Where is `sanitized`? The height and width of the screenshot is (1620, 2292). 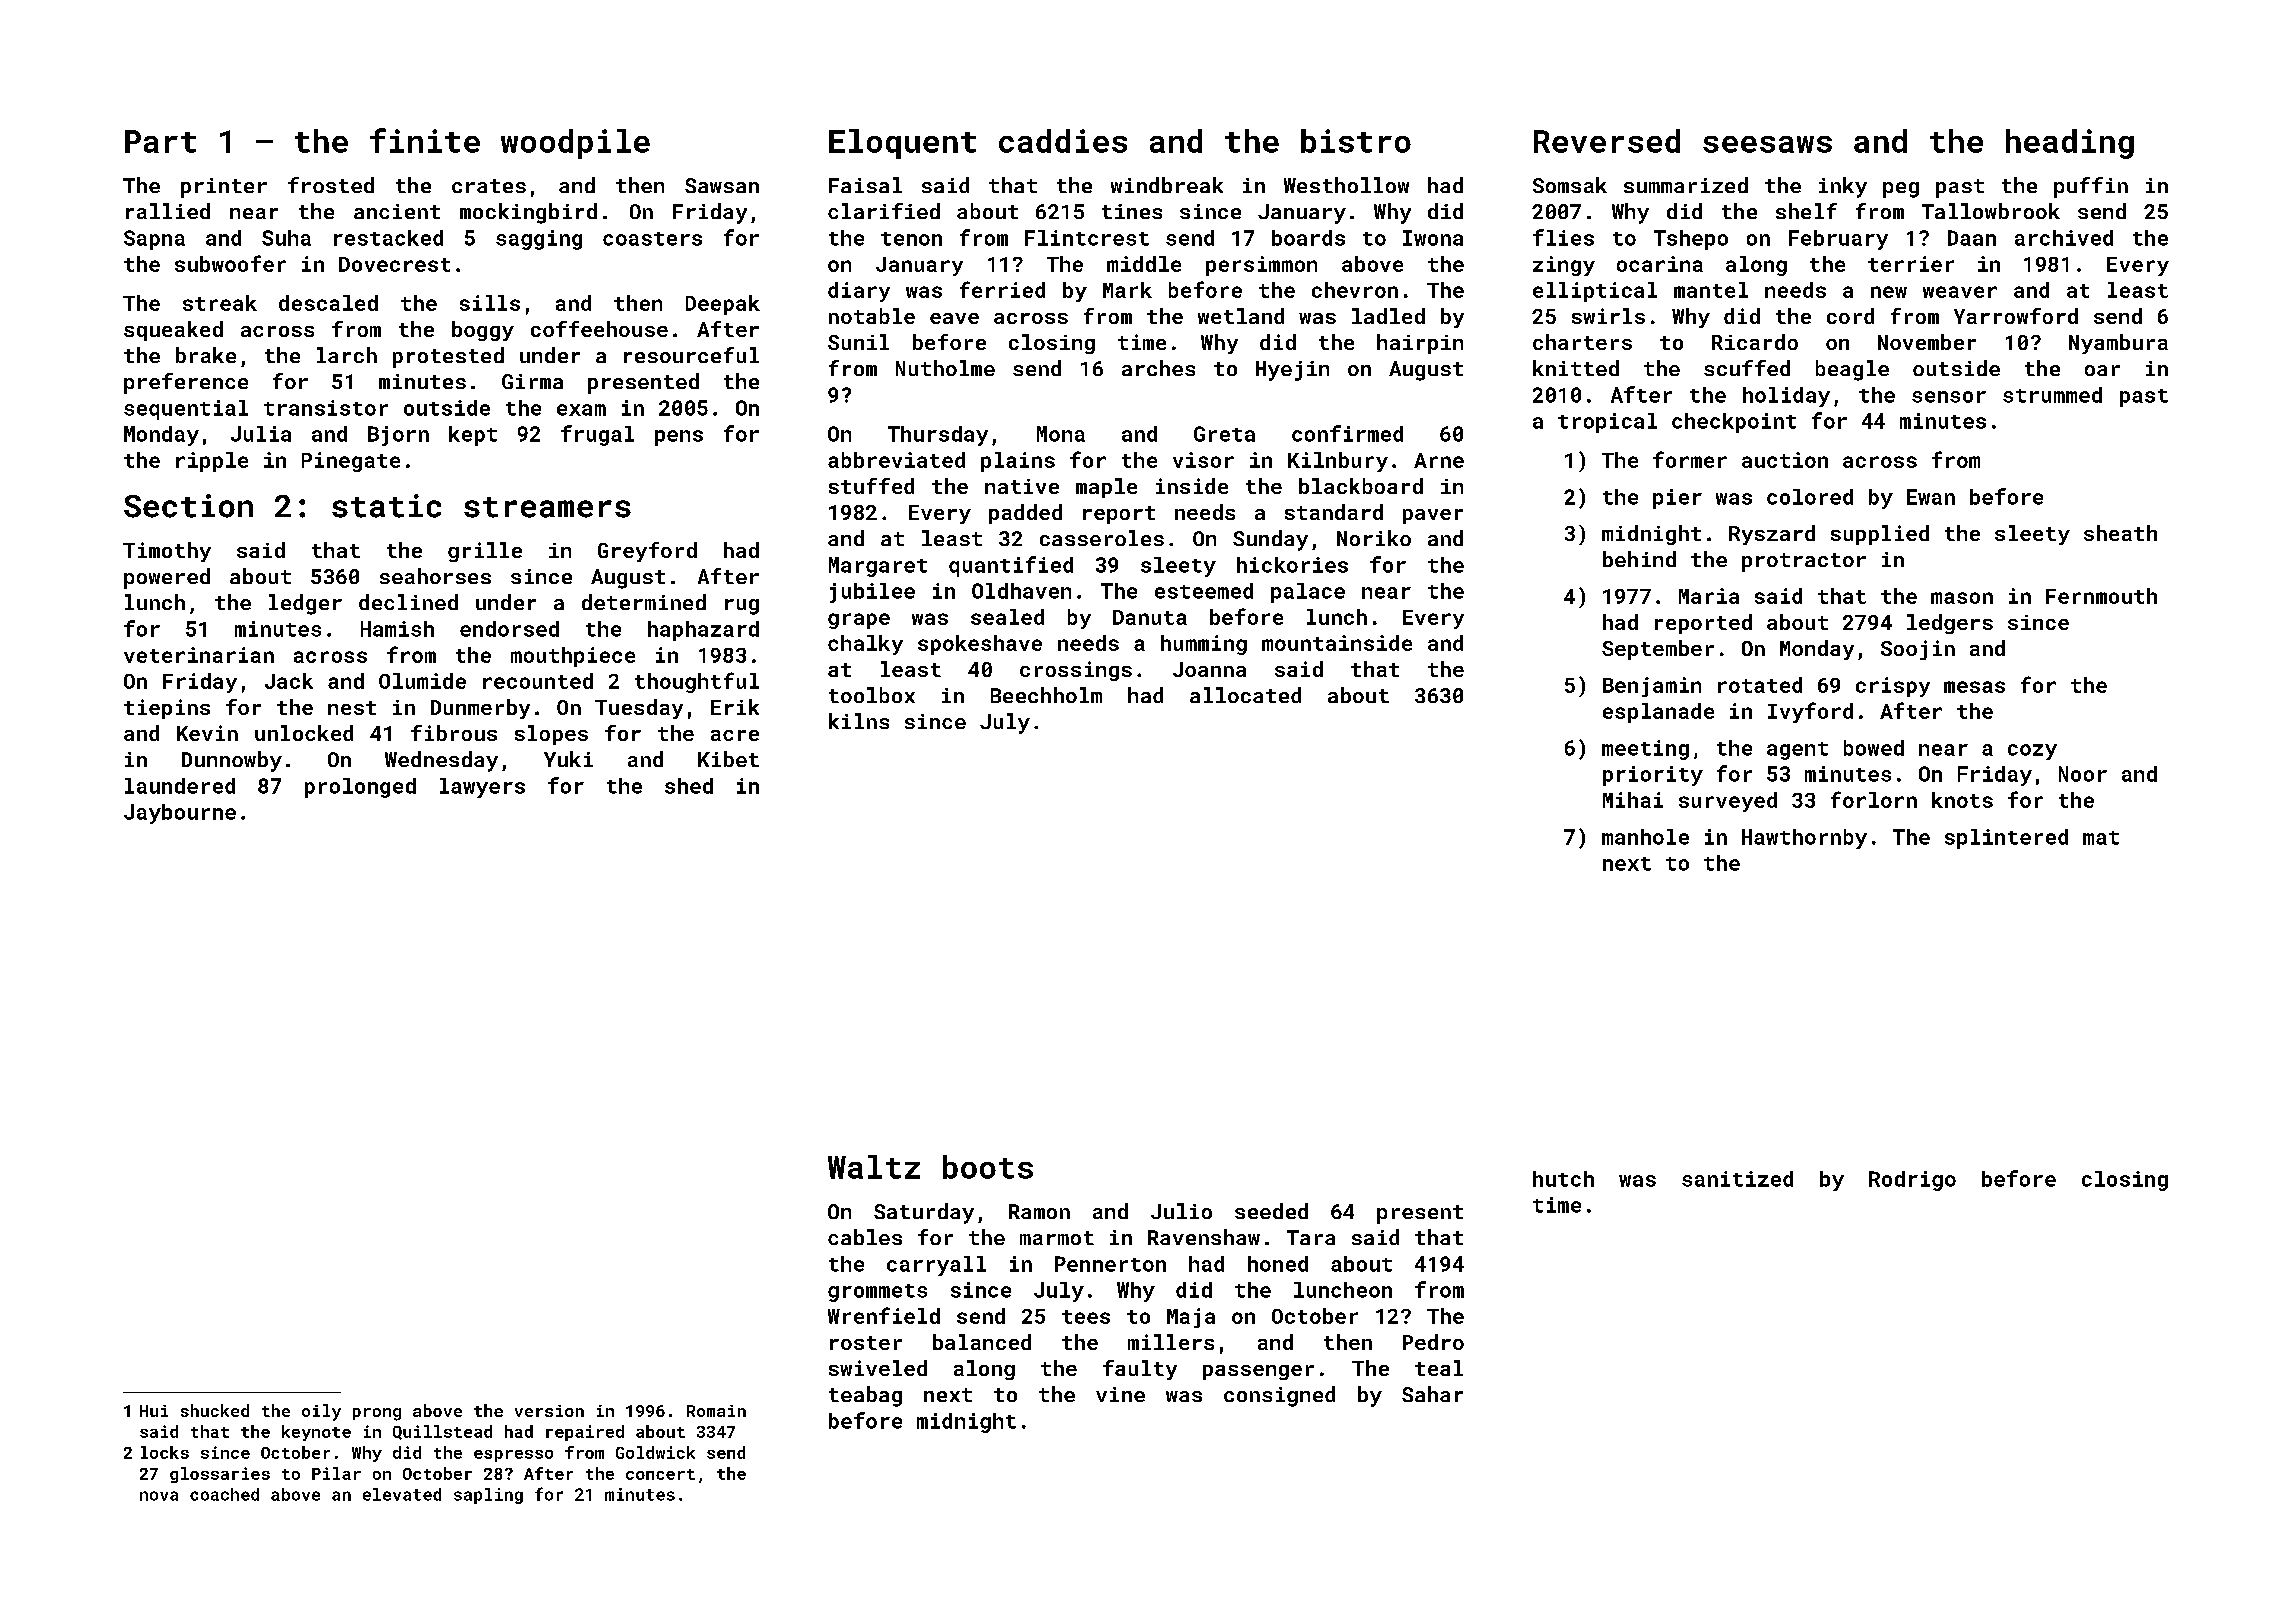
sanitized is located at coordinates (1737, 1179).
